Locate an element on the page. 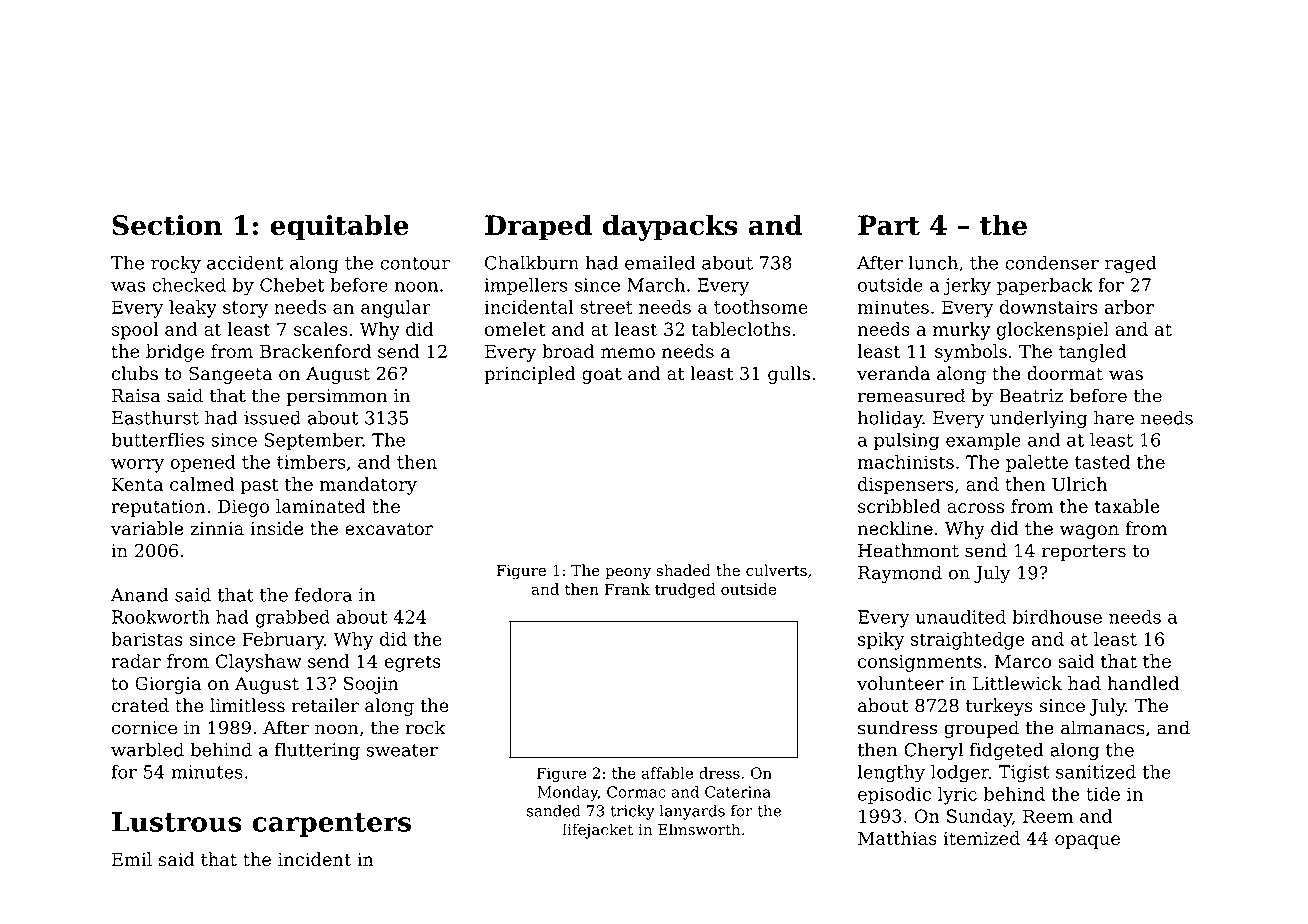 The image size is (1308, 924). Raisa is located at coordinates (136, 396).
